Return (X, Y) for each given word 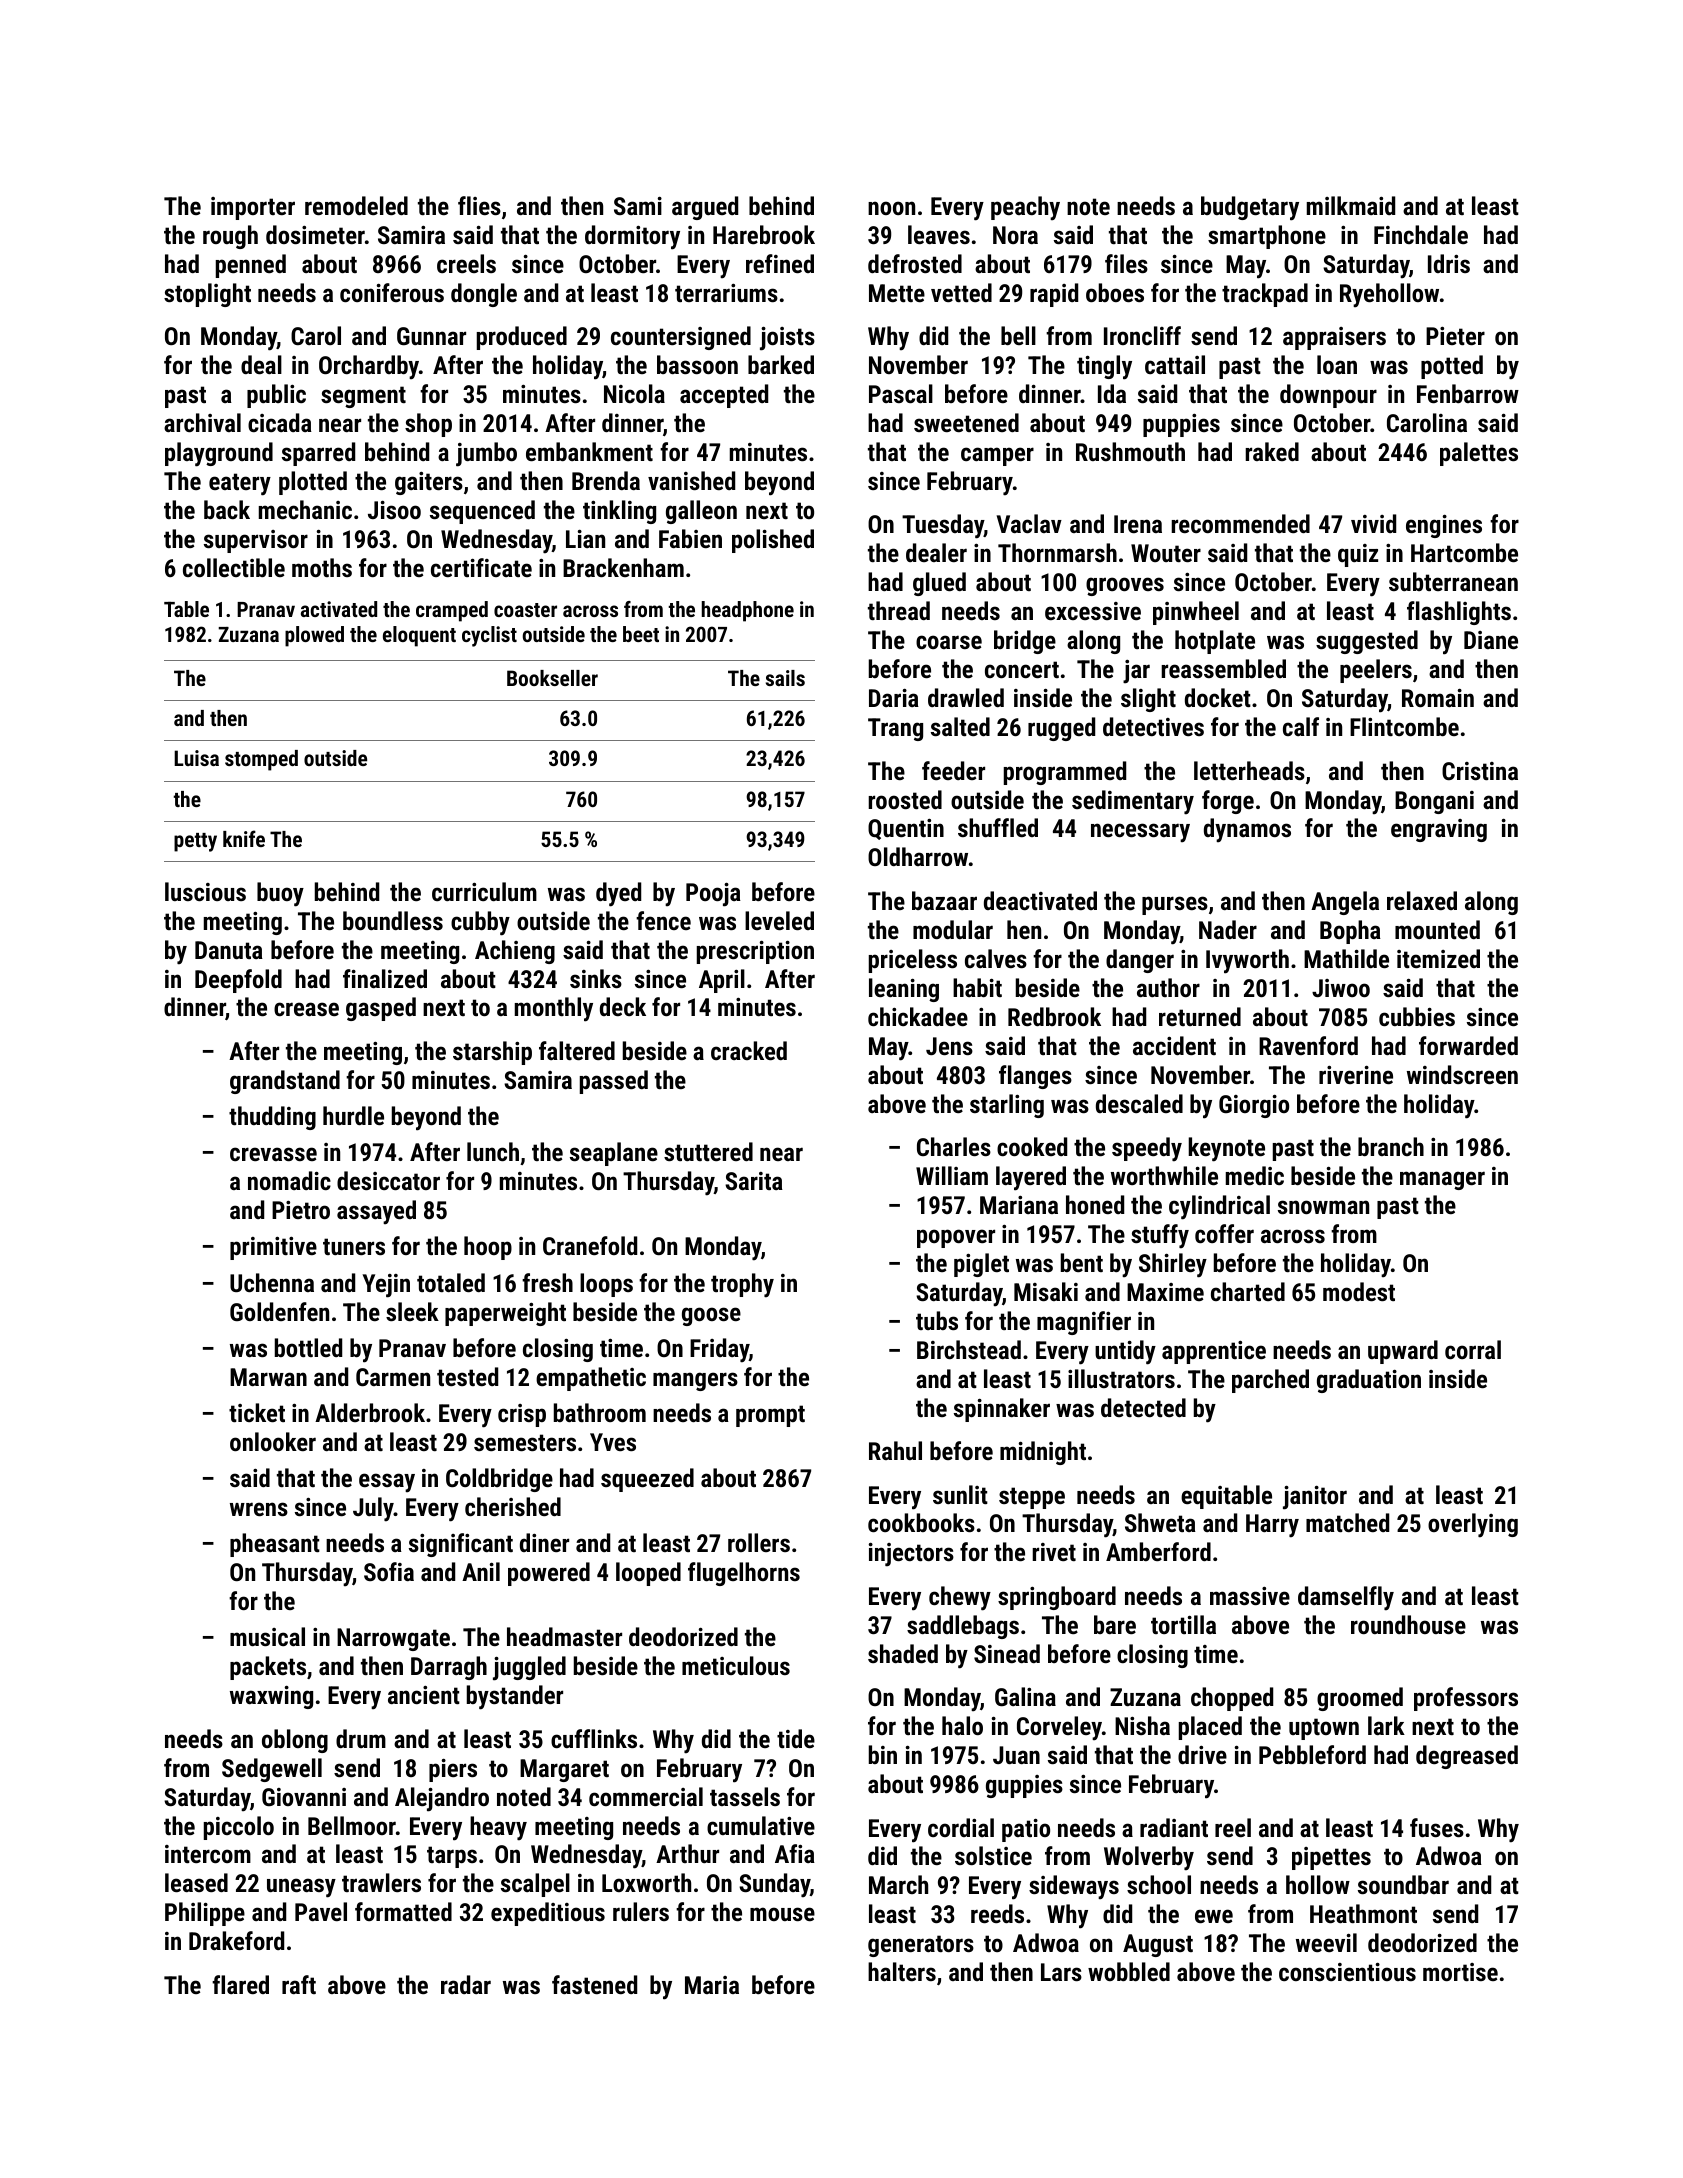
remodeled (356, 205)
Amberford (1158, 1551)
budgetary (1250, 208)
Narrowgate (393, 1639)
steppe (1032, 1498)
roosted (905, 799)
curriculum (484, 891)
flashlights (1459, 613)
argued (705, 208)
